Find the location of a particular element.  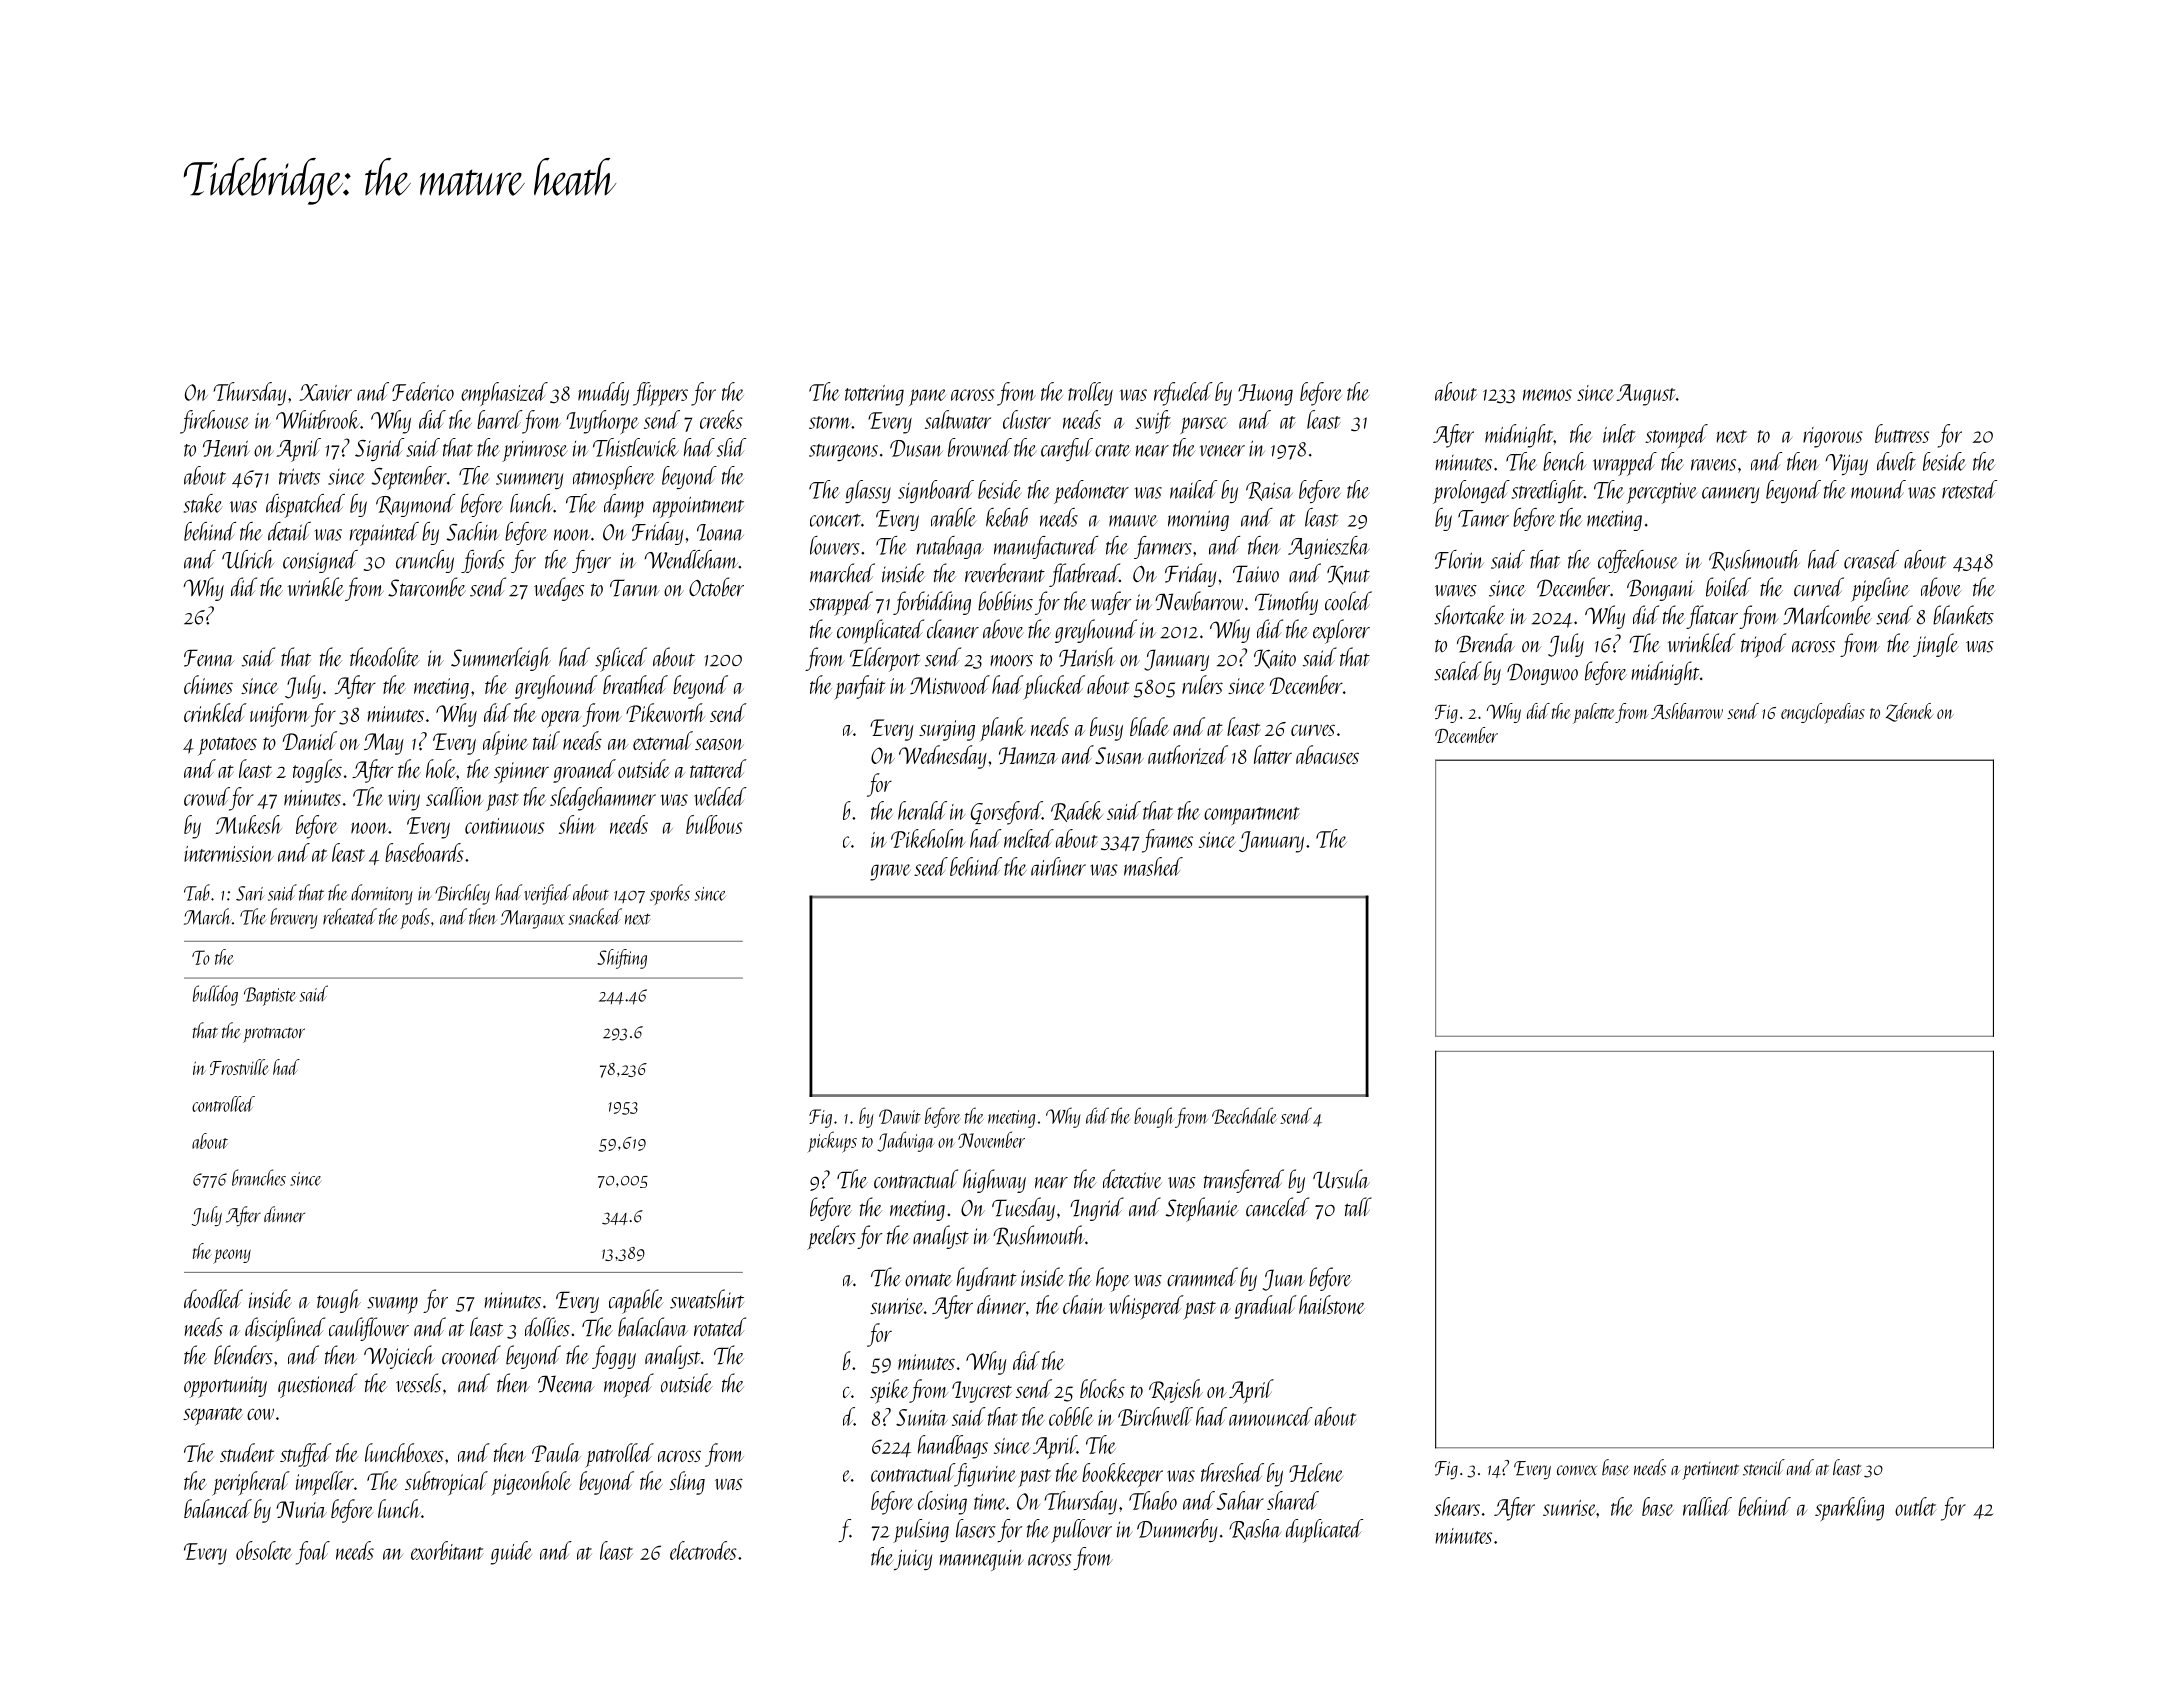

Frostville is located at coordinates (239, 1067).
